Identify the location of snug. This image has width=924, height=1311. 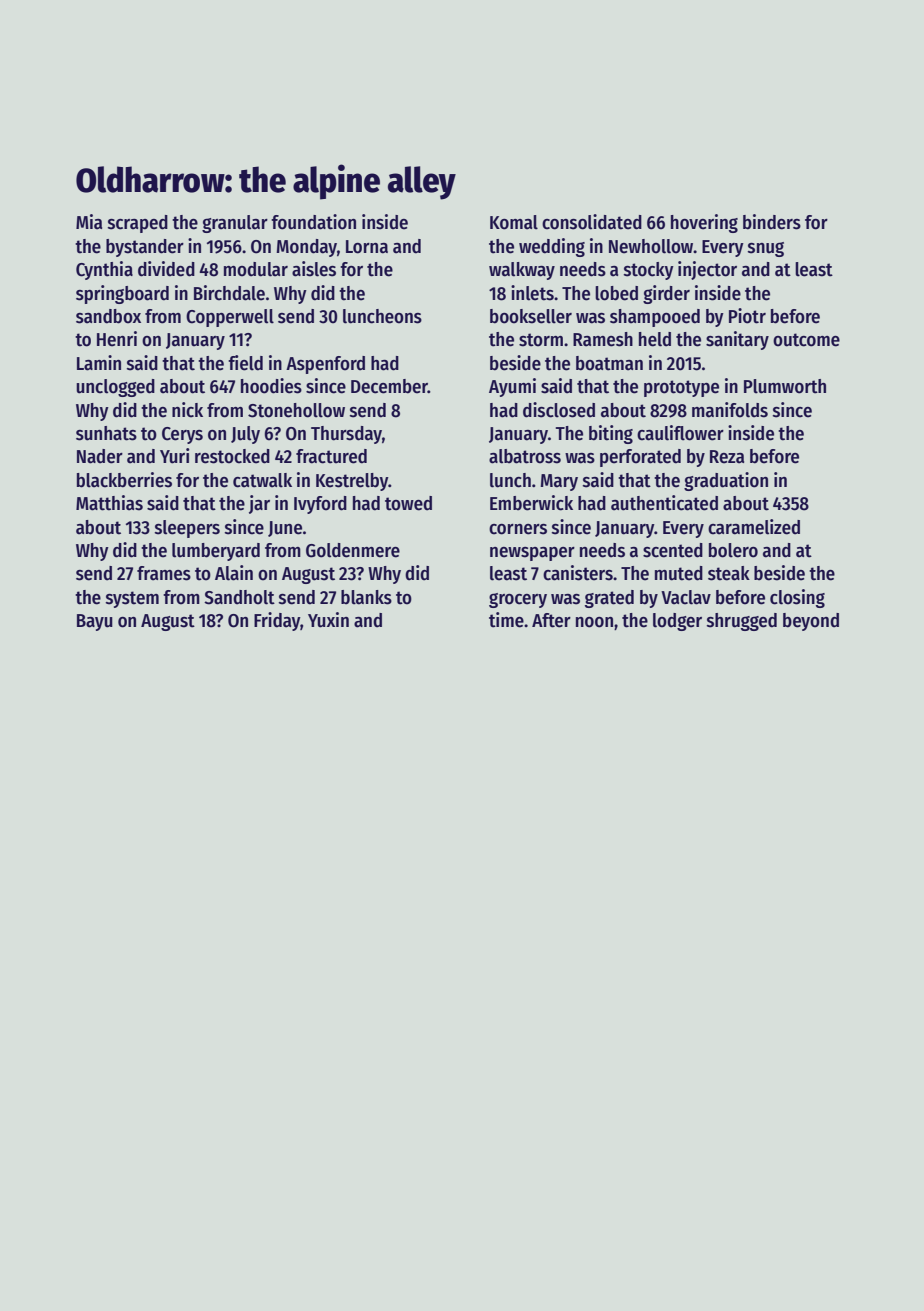
(766, 249).
